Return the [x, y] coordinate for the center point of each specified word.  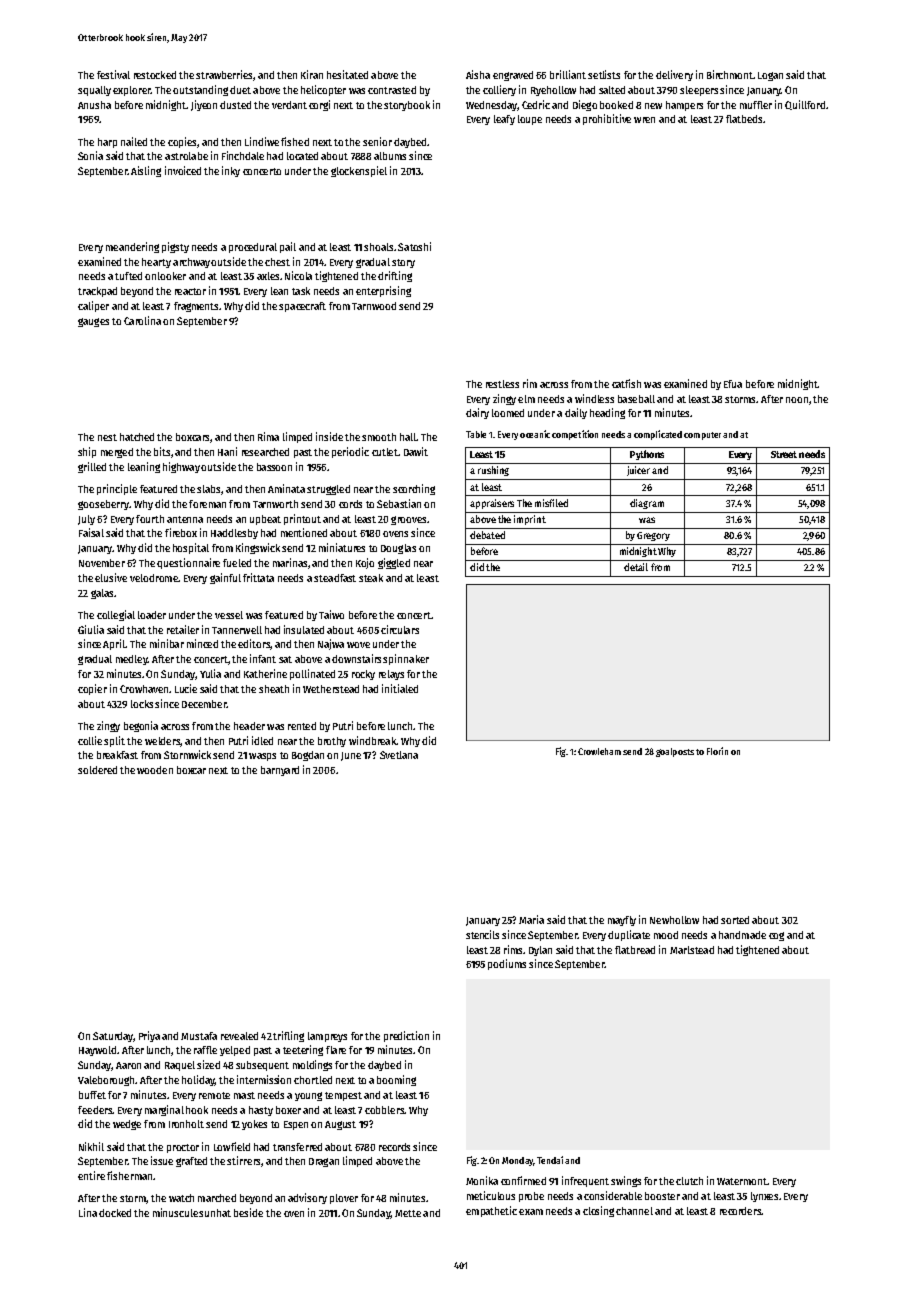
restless [502, 384]
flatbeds [744, 119]
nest [107, 437]
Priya [149, 1036]
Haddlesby [234, 534]
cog [776, 936]
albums [390, 156]
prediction [406, 1036]
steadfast [335, 578]
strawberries [224, 74]
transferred [297, 1147]
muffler [756, 105]
